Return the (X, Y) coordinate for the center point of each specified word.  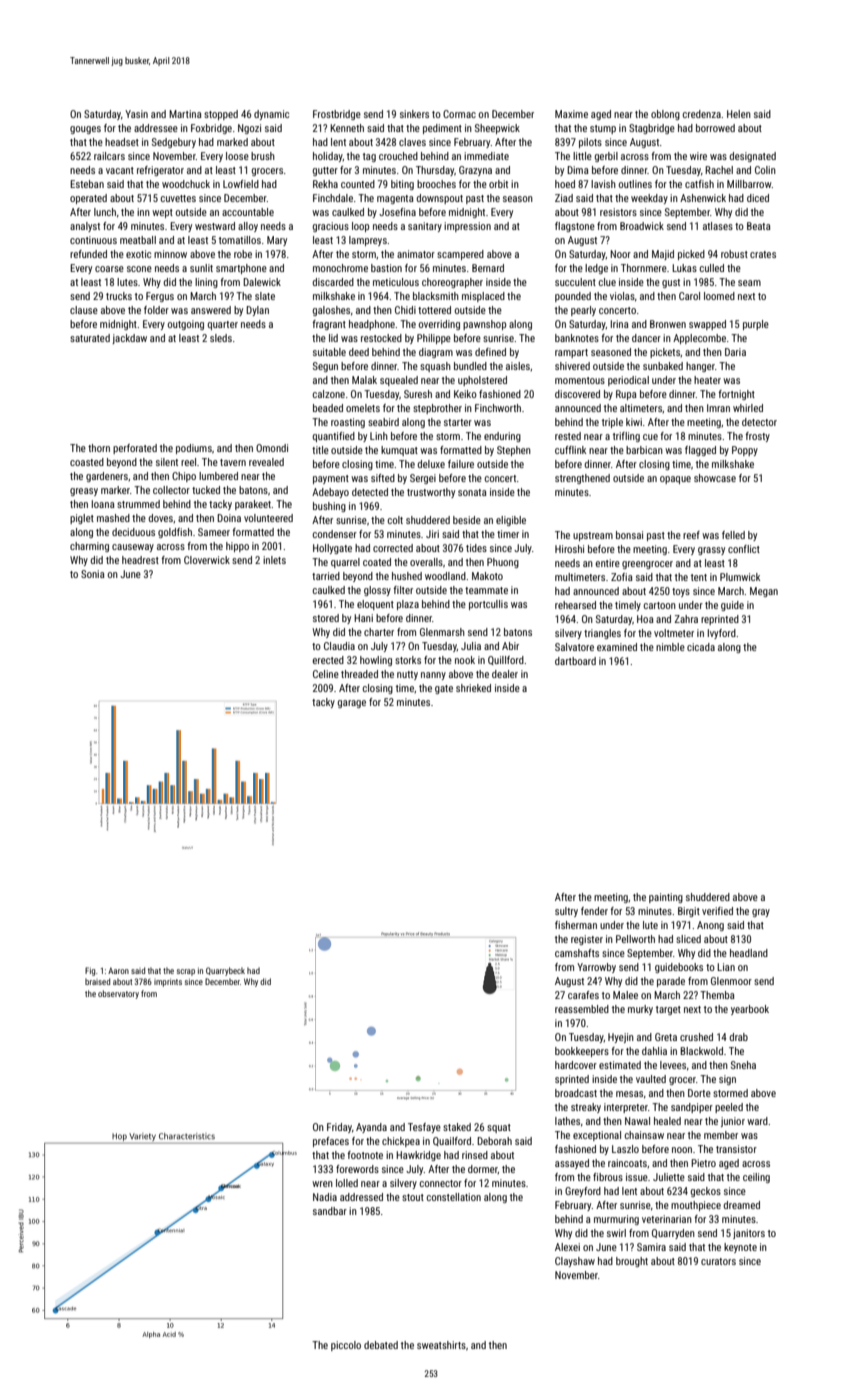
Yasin (136, 114)
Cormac (459, 114)
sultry (566, 912)
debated (381, 1345)
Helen (739, 114)
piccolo (346, 1346)
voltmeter (674, 633)
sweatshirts (441, 1345)
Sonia (93, 574)
